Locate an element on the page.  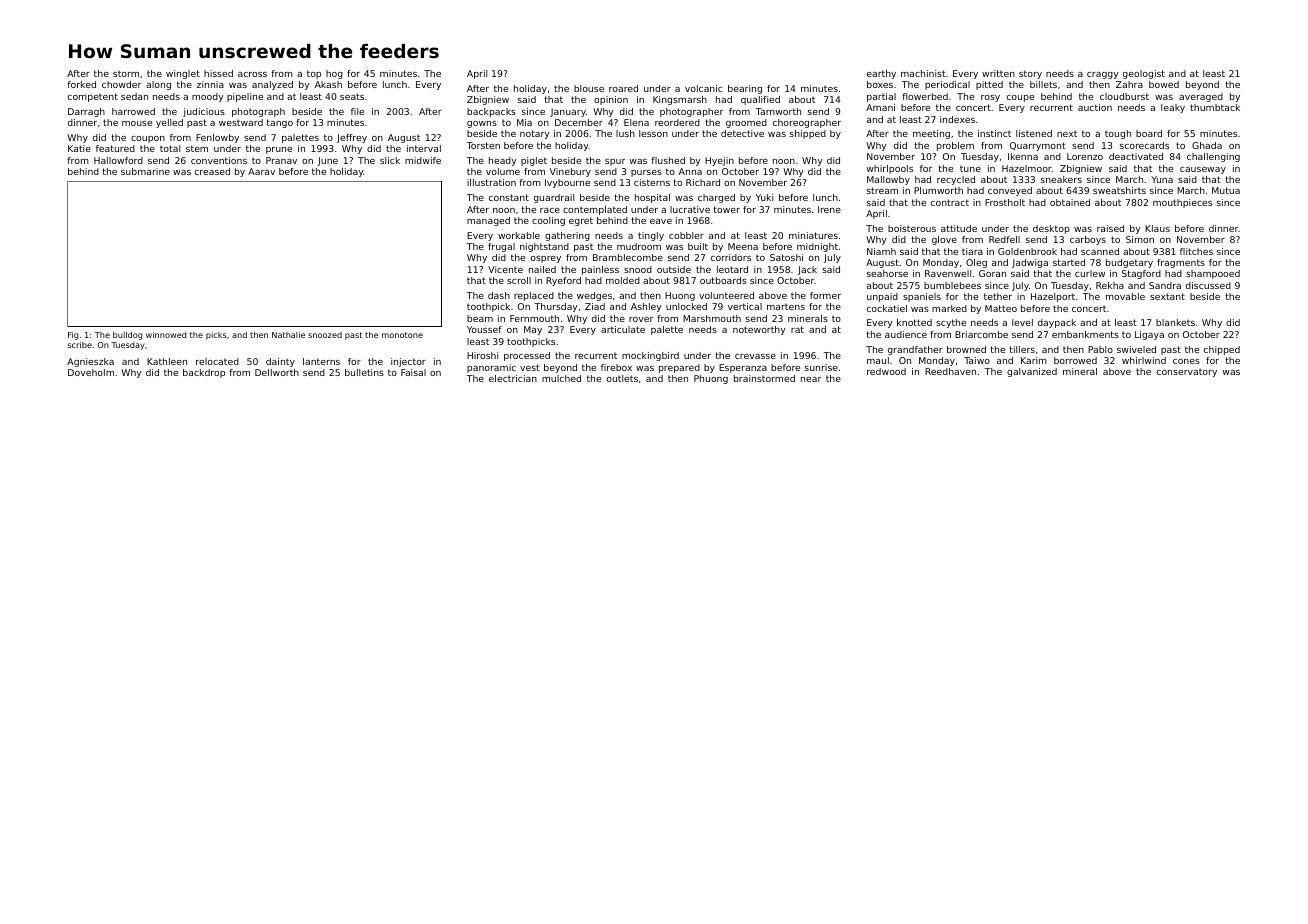
relocated is located at coordinates (217, 361).
